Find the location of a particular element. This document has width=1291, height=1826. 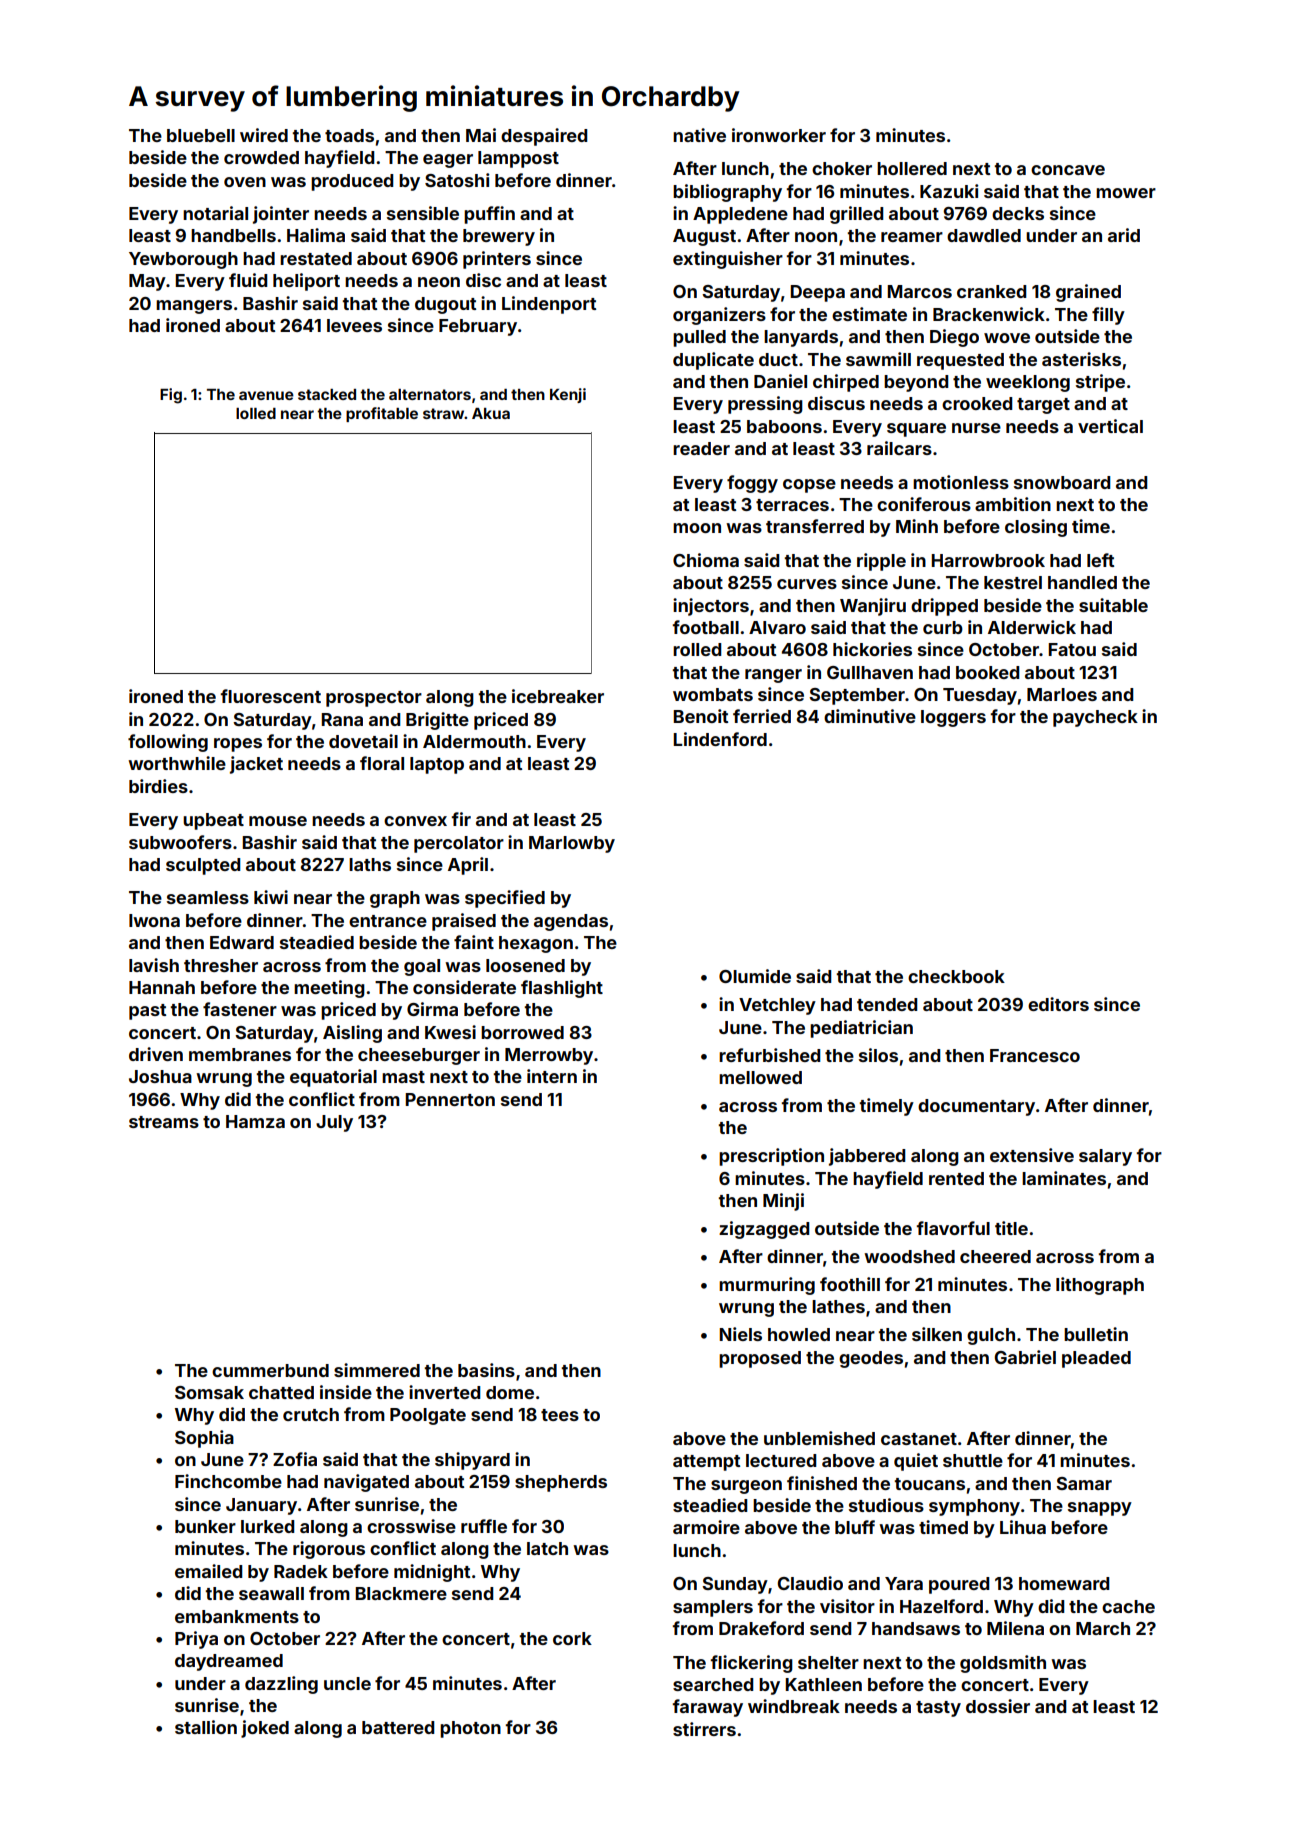

loggers is located at coordinates (953, 718).
